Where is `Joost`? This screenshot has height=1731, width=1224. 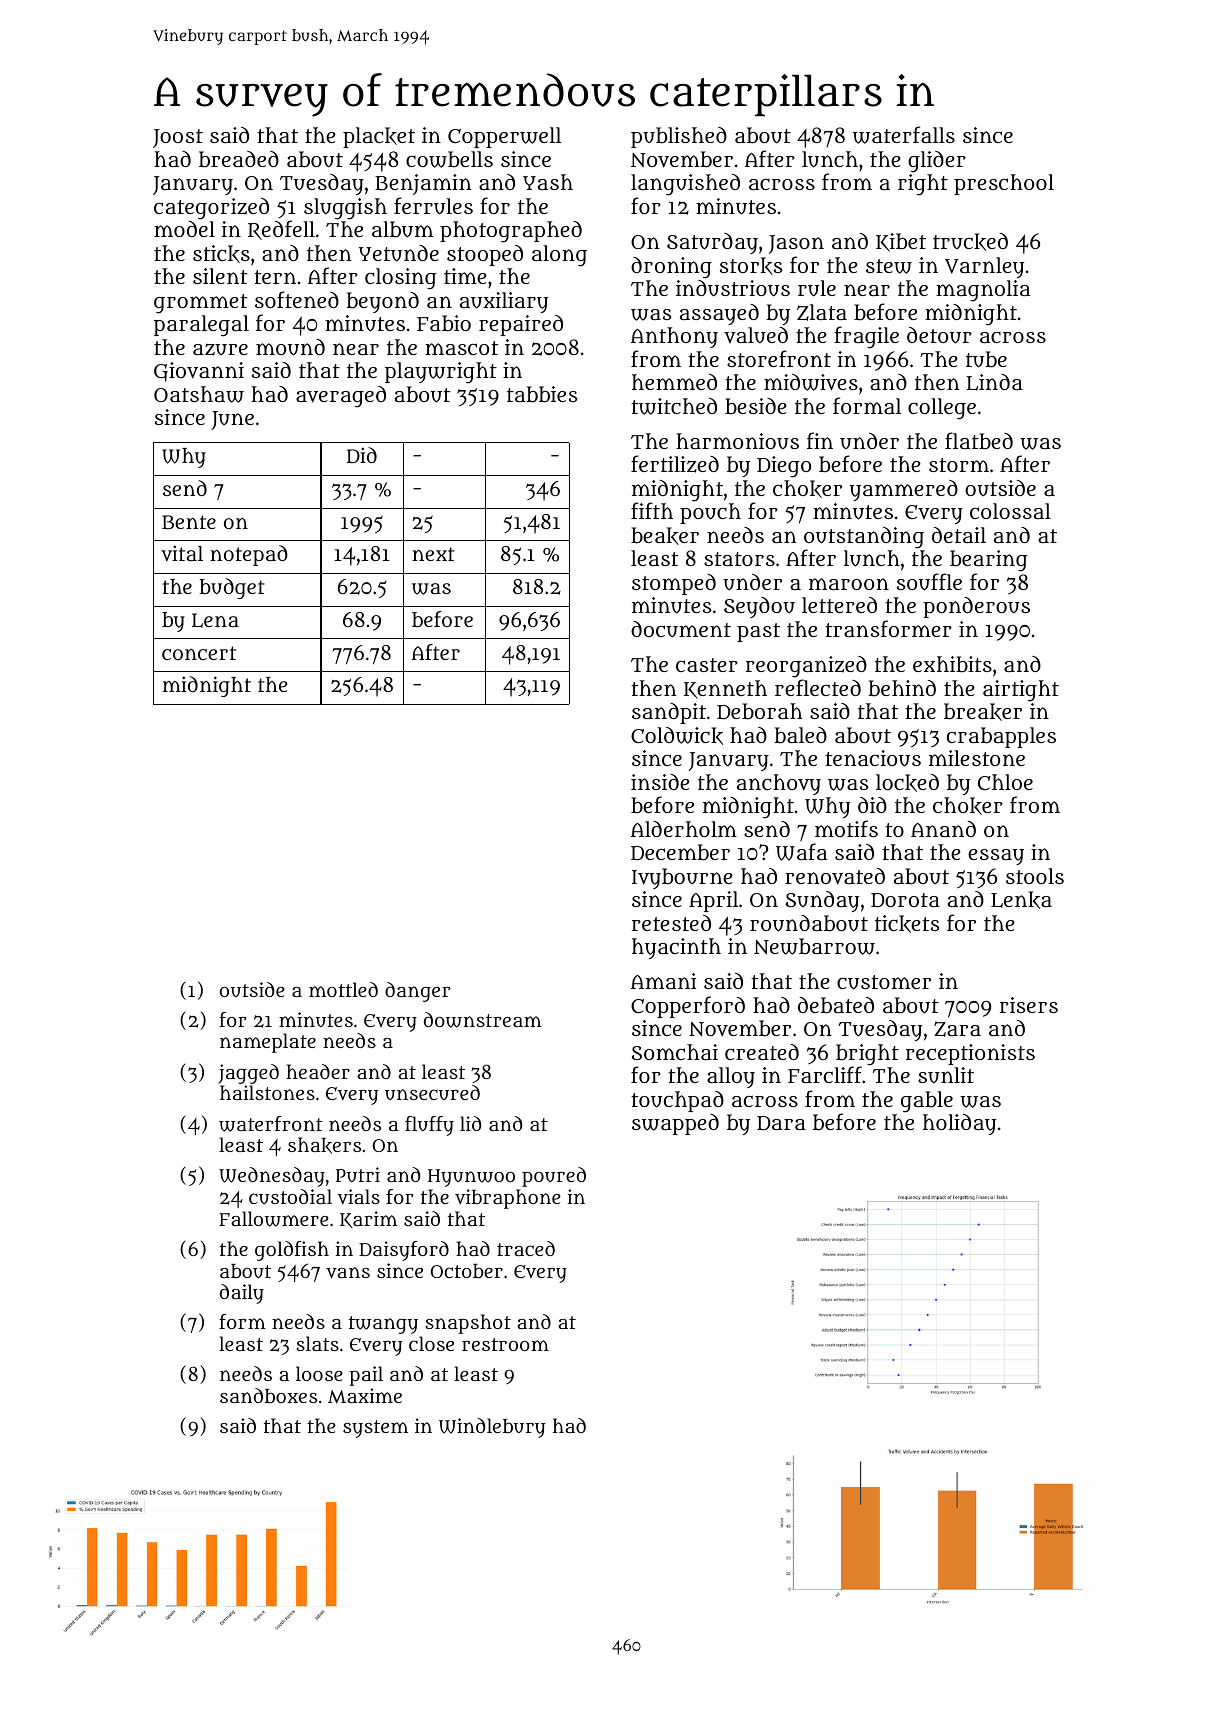
Joost is located at coordinates (178, 138).
